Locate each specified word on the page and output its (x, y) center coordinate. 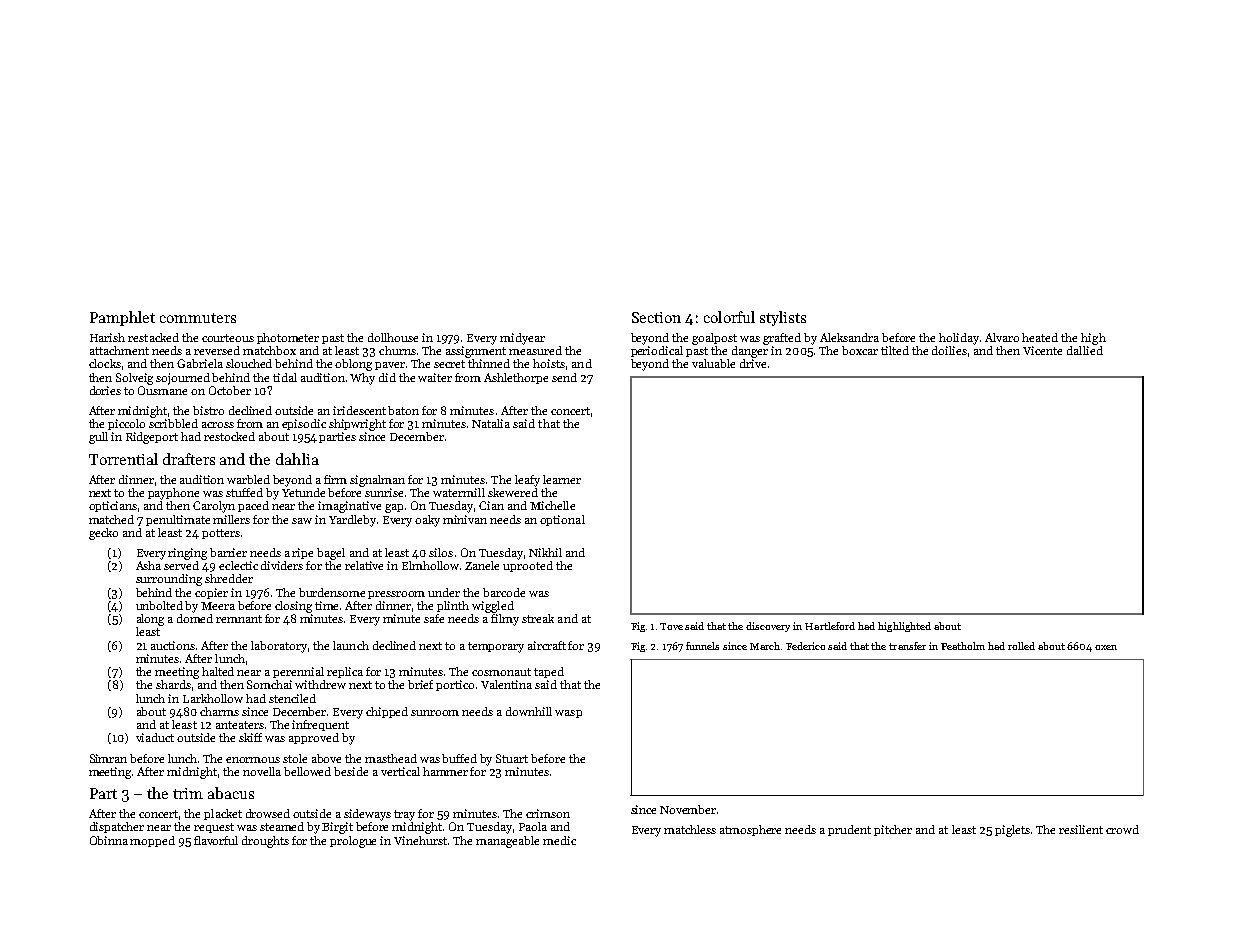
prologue (353, 842)
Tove (671, 626)
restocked (229, 436)
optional (562, 520)
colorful (729, 317)
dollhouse (393, 337)
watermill (459, 492)
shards (173, 684)
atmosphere (750, 830)
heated (1040, 337)
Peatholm (963, 646)
